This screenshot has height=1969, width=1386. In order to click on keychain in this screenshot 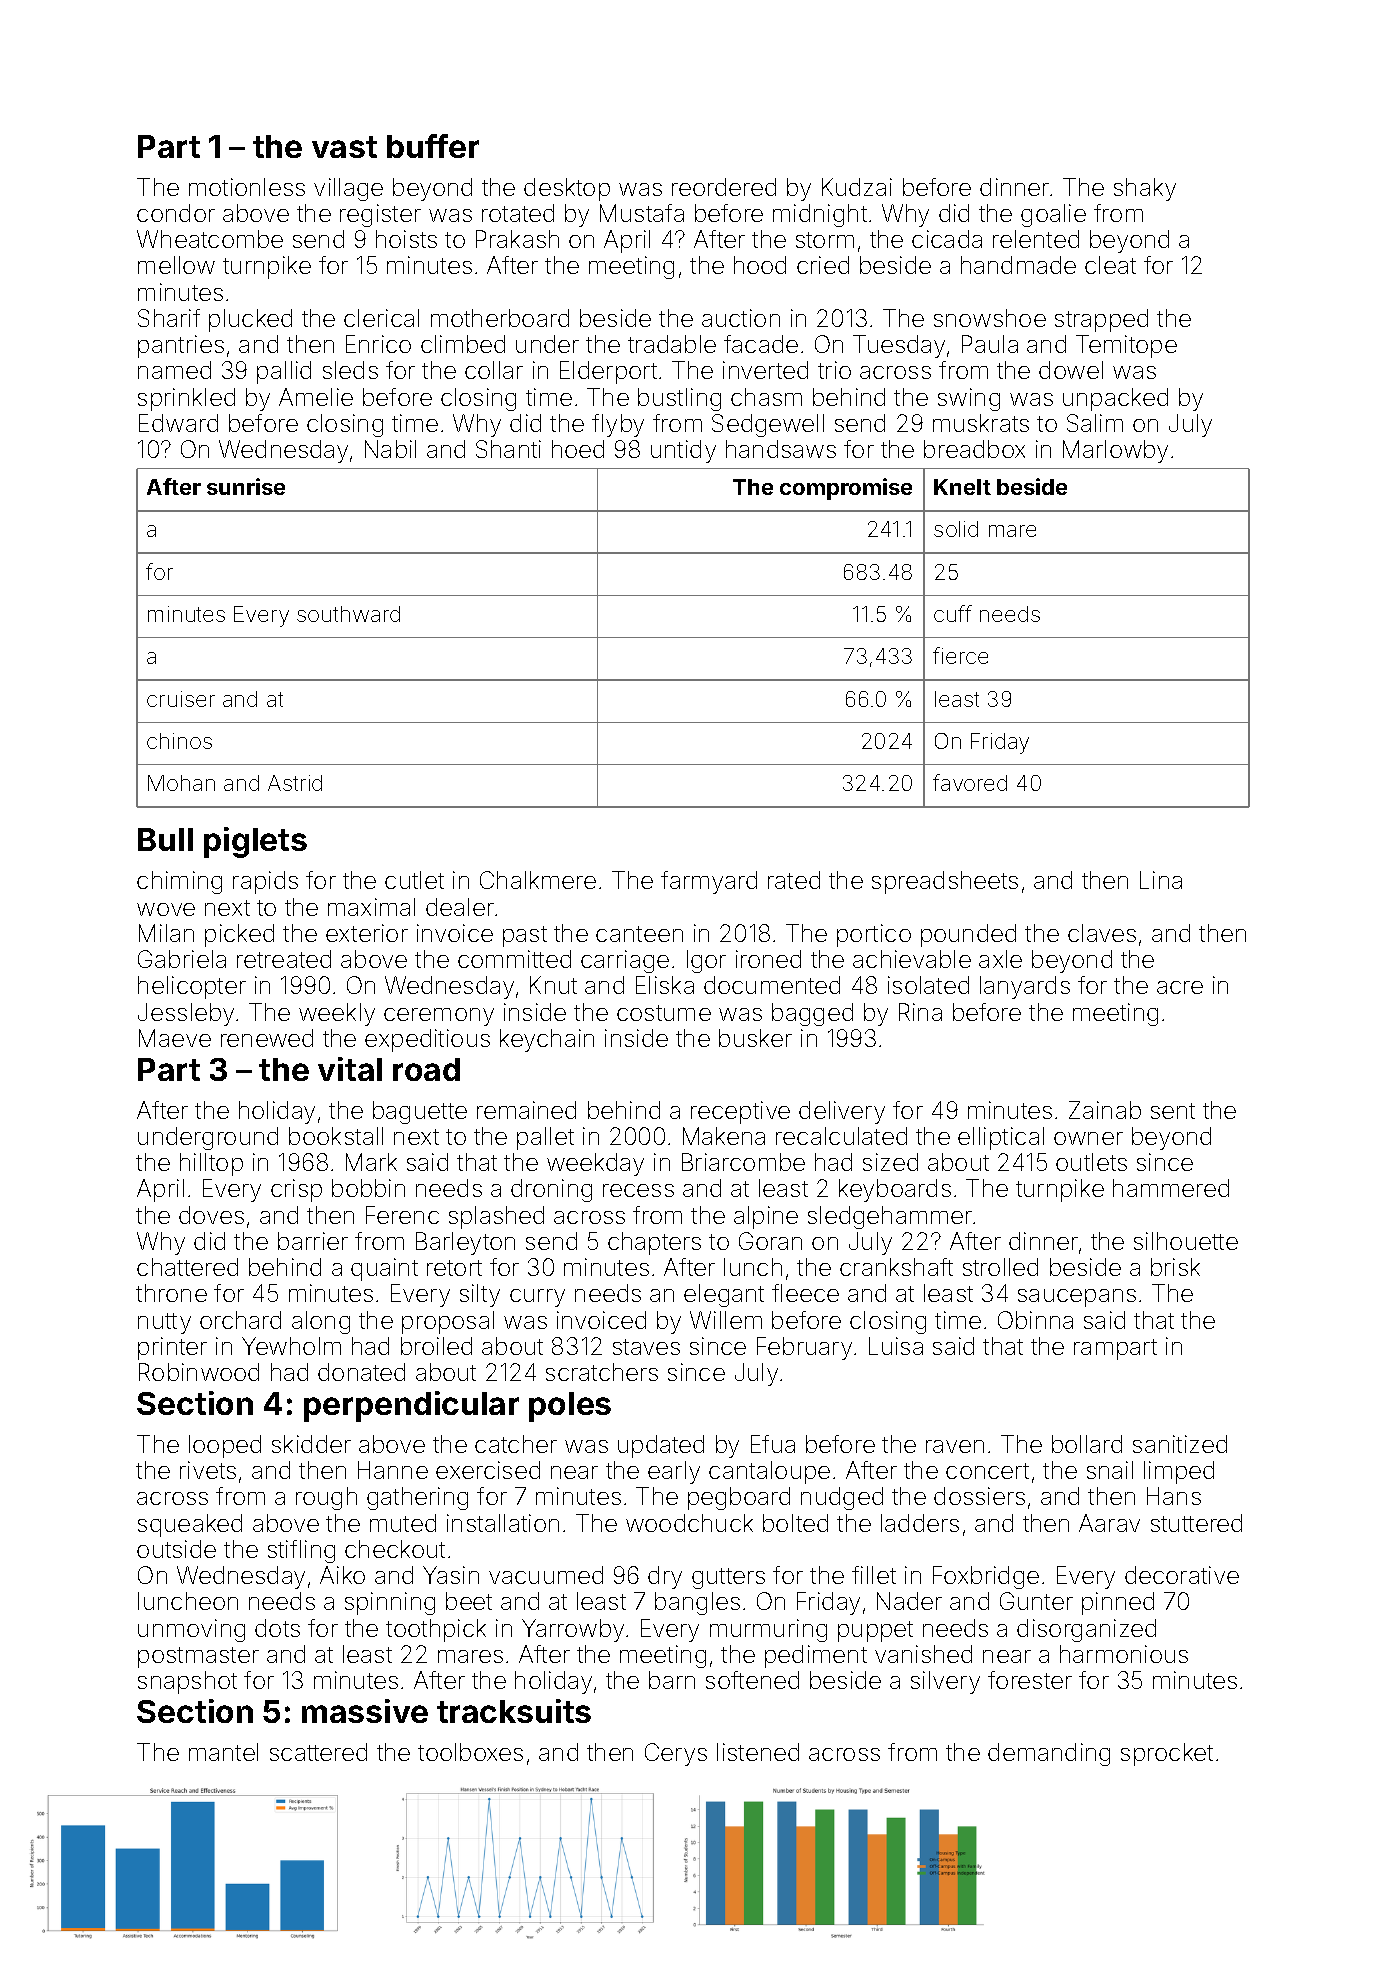, I will do `click(547, 1040)`.
